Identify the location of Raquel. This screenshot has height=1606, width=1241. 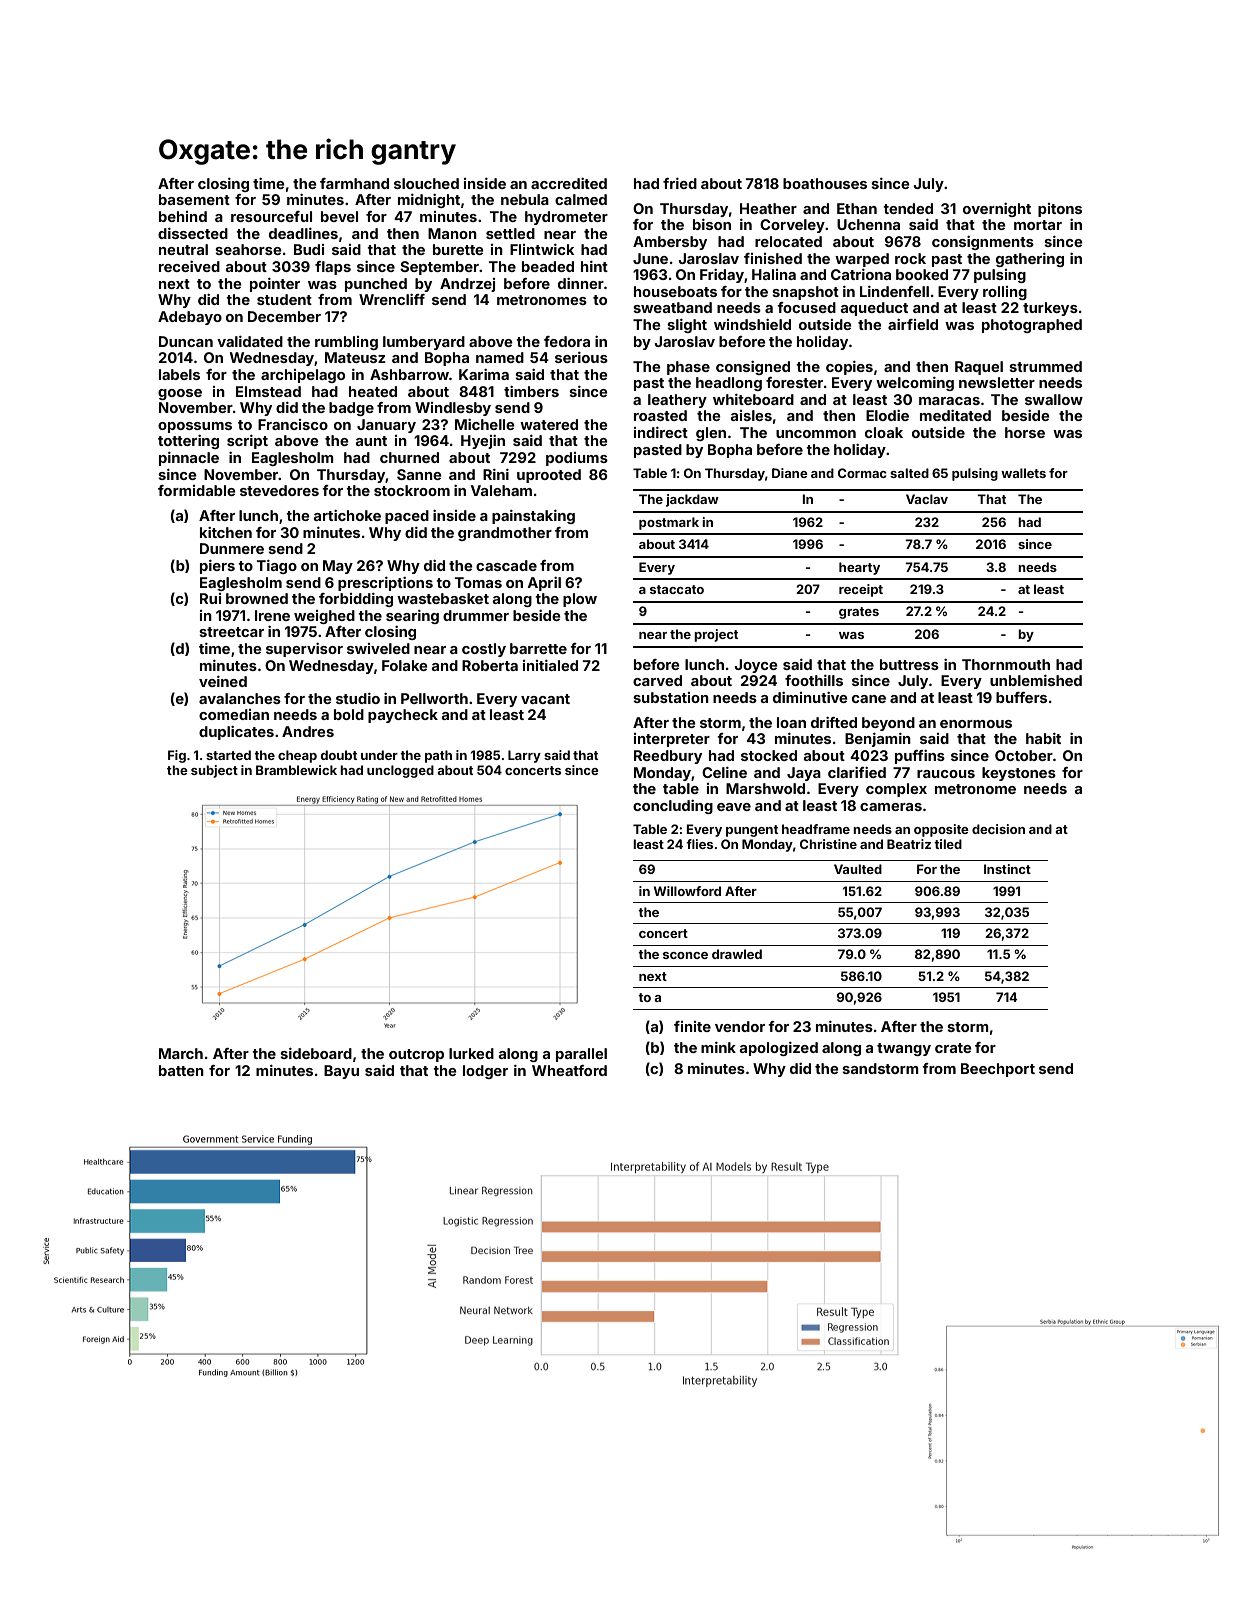
(979, 368).
